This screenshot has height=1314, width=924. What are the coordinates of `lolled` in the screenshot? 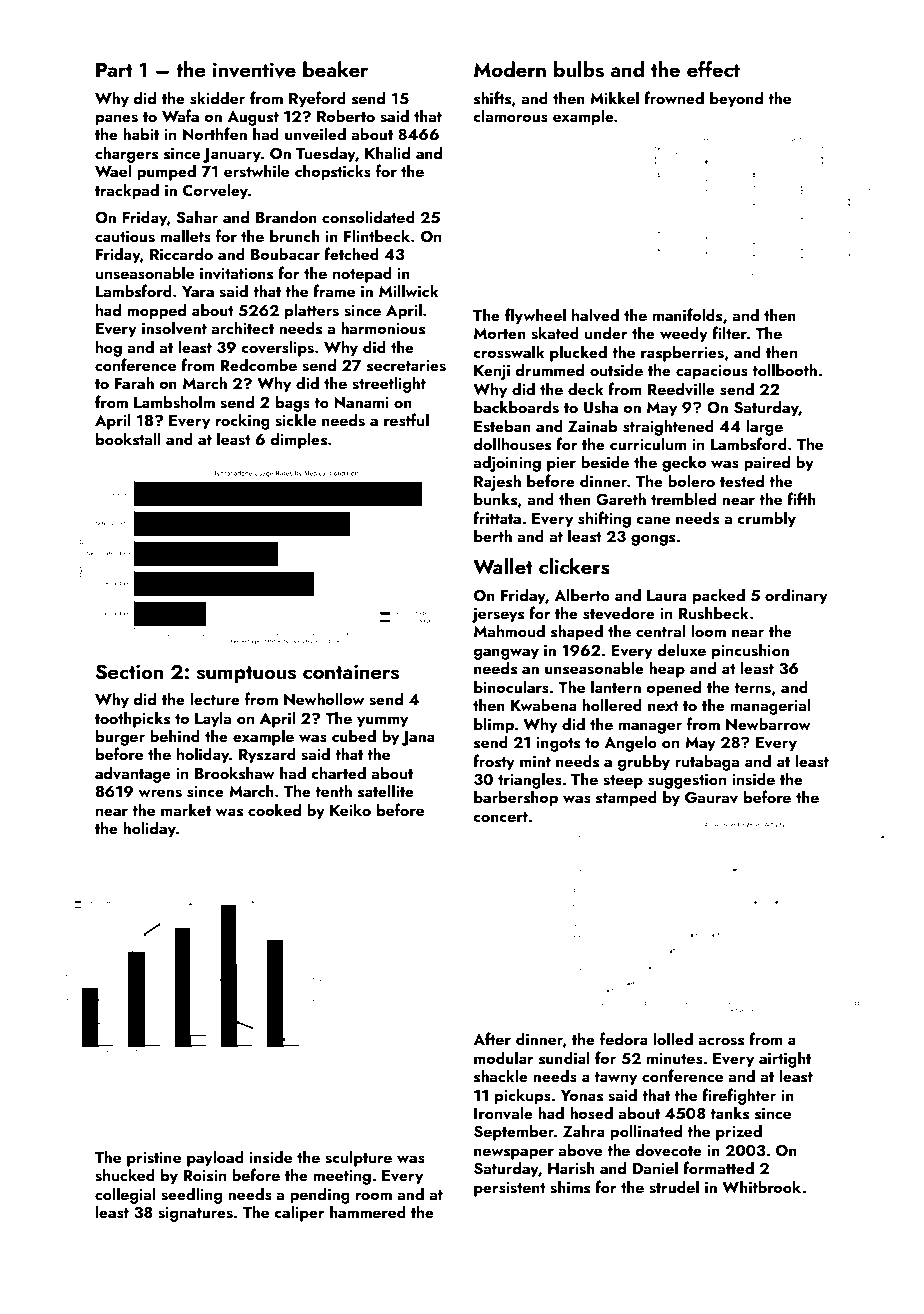 It's located at (673, 1038).
